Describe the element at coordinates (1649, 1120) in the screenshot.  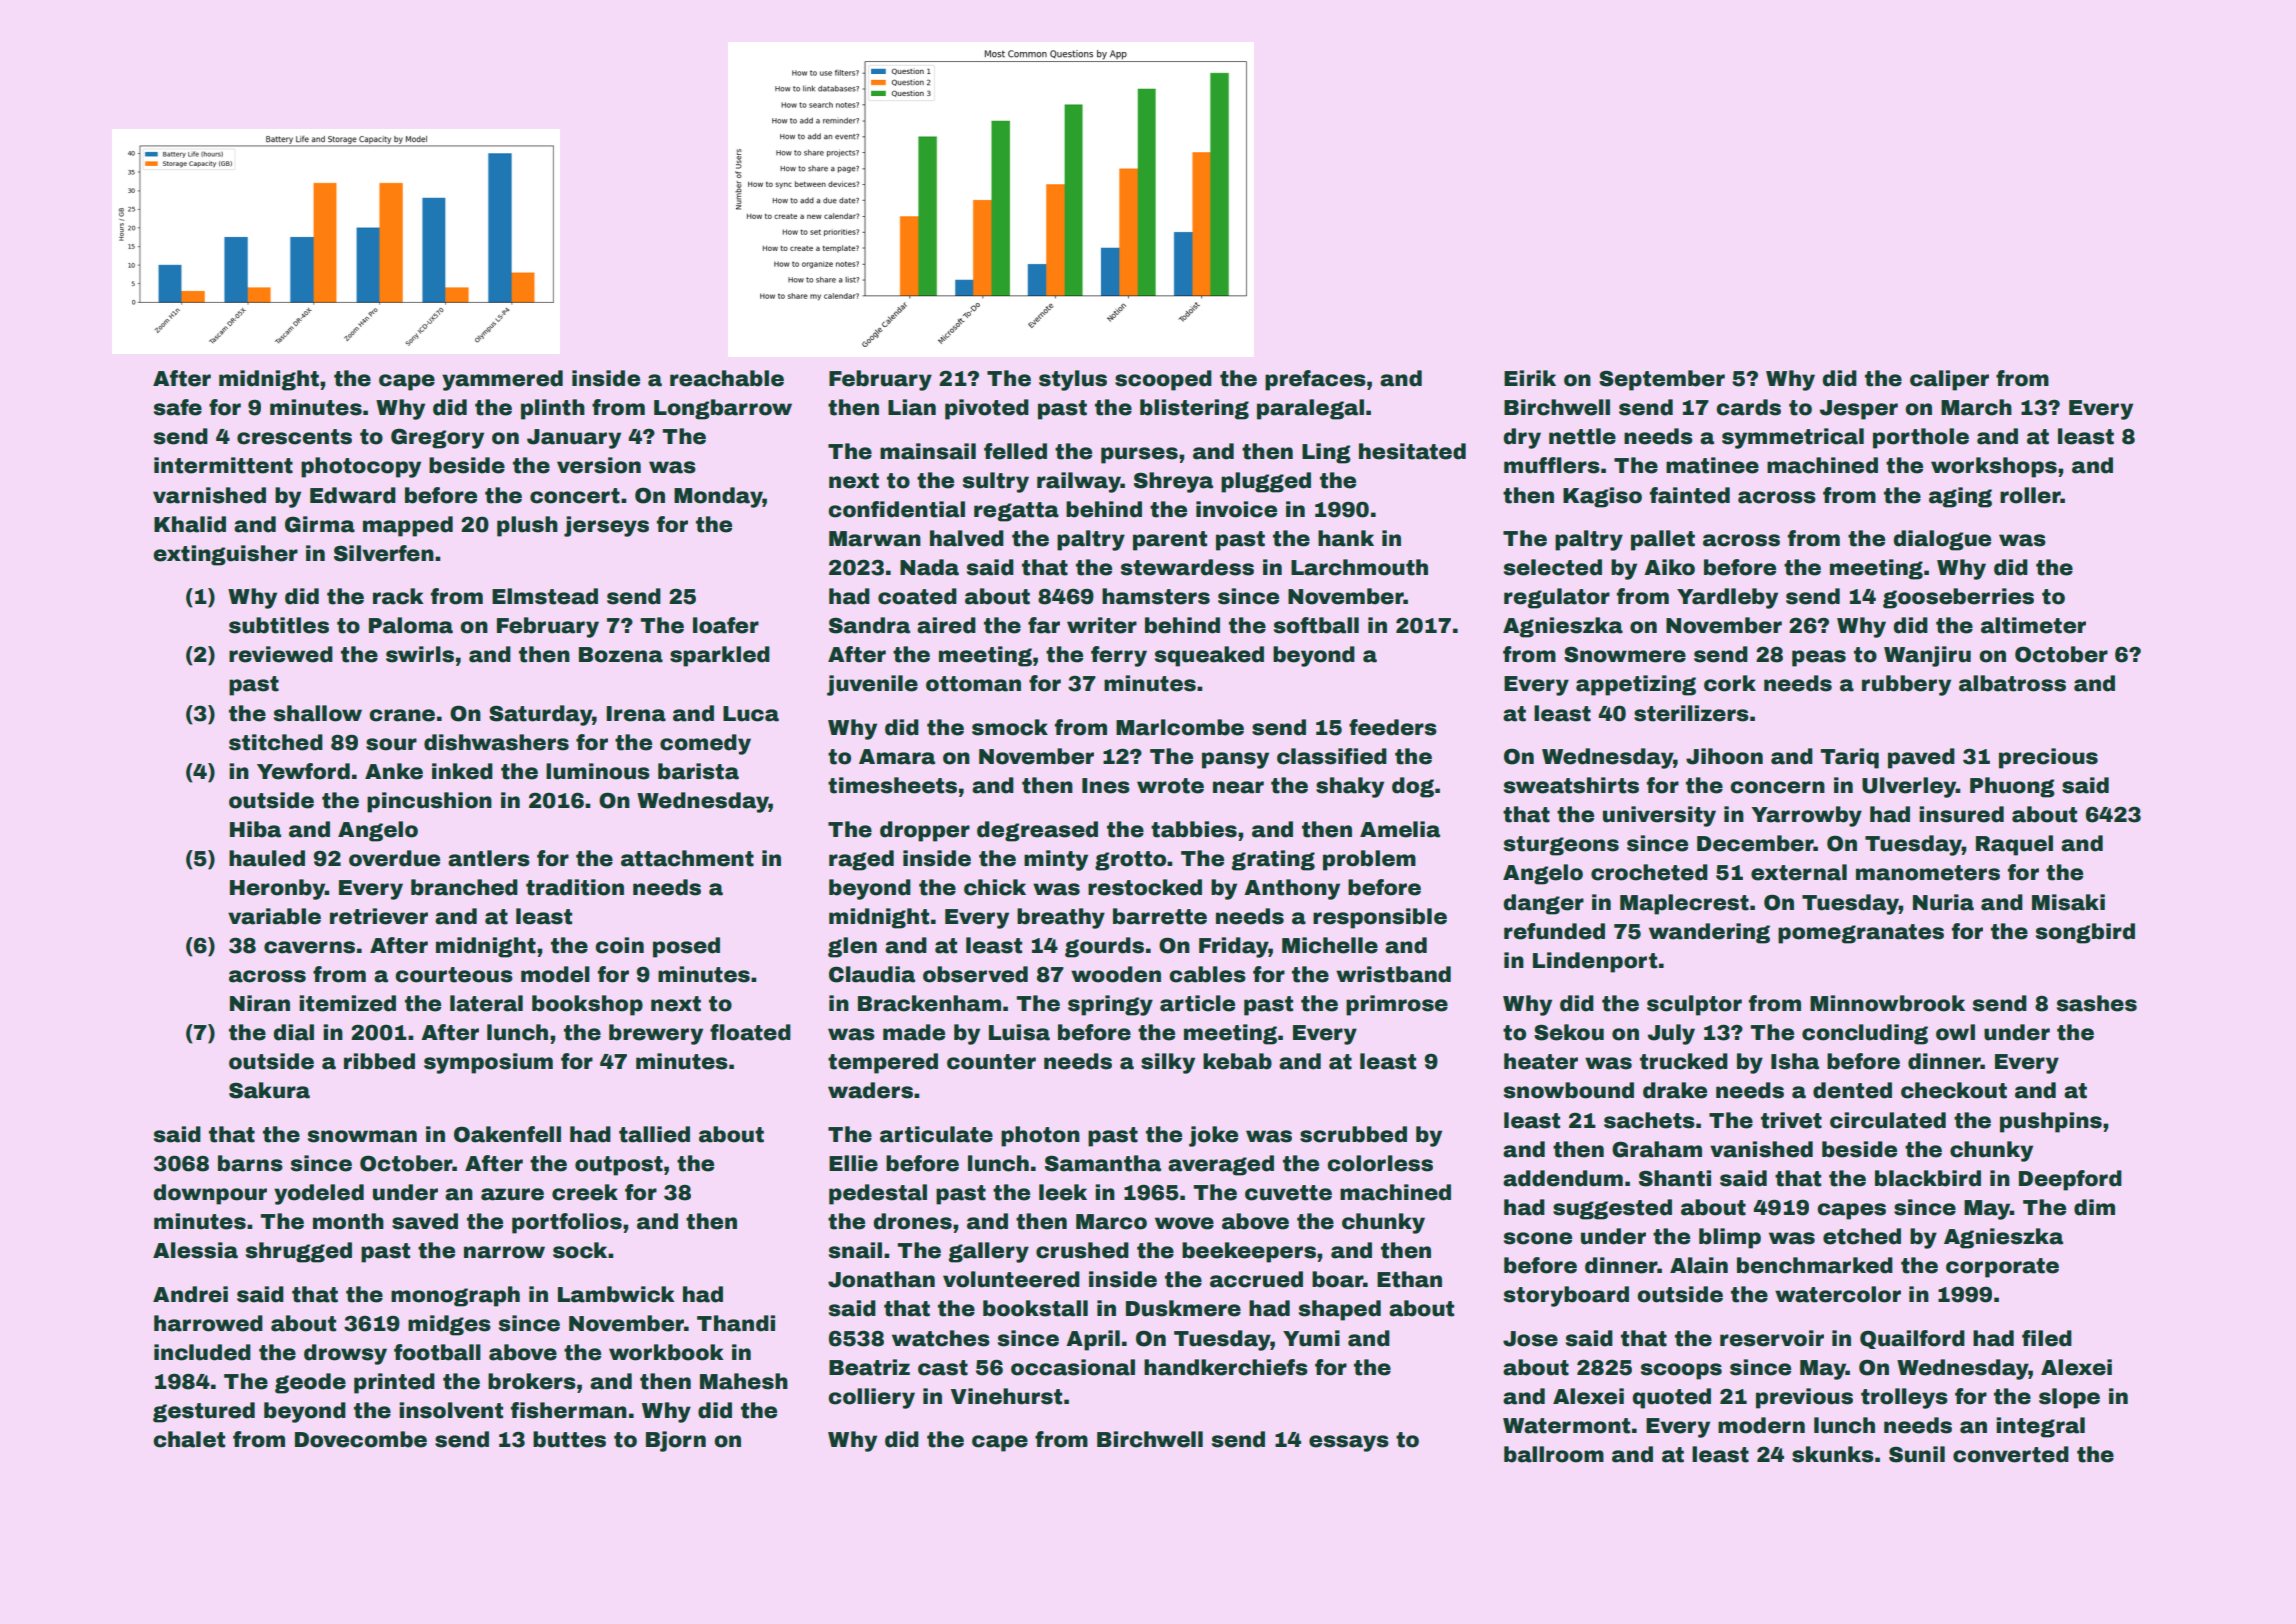
I see `sachets` at that location.
